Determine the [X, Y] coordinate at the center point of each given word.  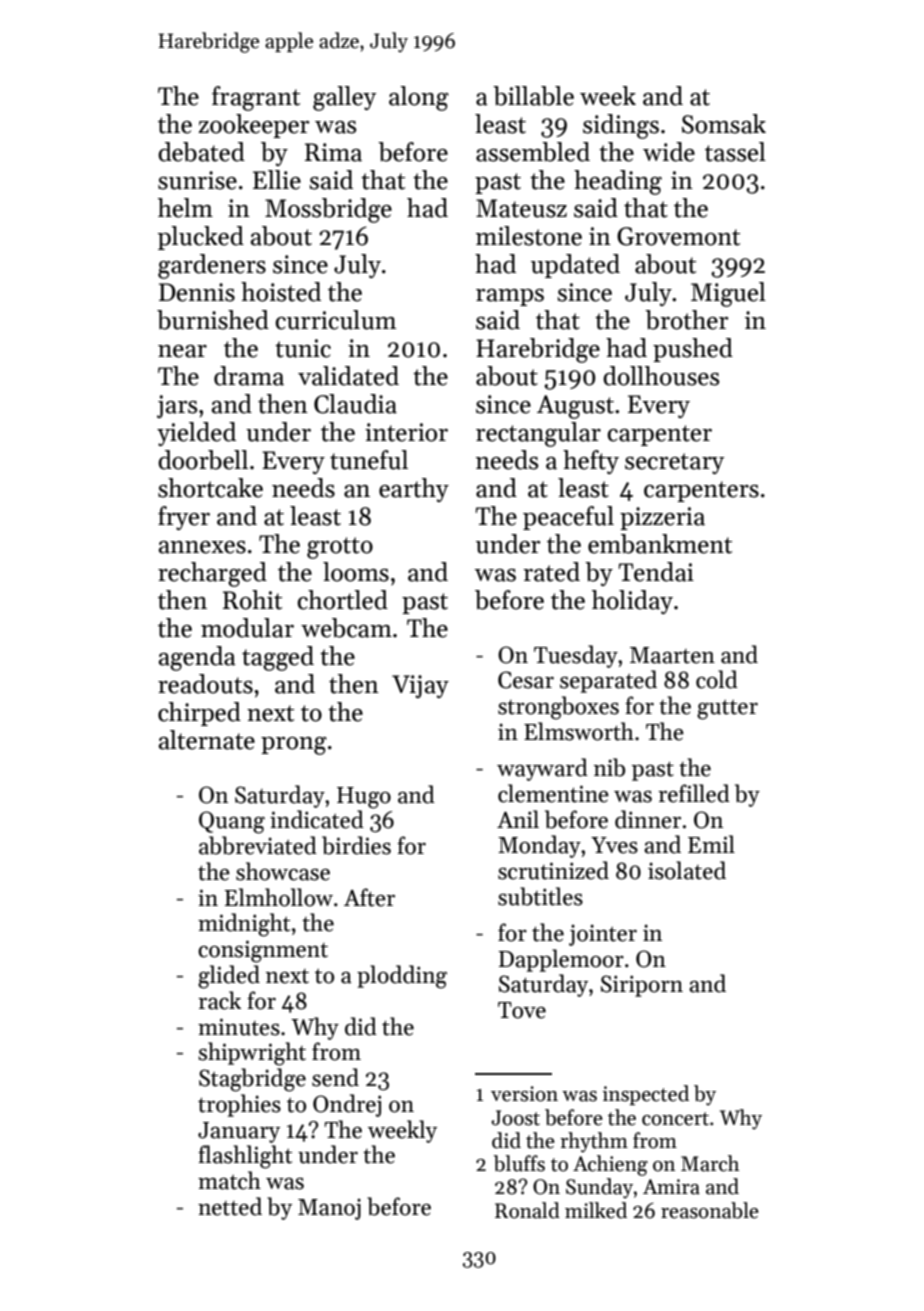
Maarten [672, 655]
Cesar [526, 680]
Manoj [329, 1209]
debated [201, 152]
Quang [232, 822]
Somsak [724, 124]
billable [533, 96]
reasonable [710, 1210]
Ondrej [347, 1105]
